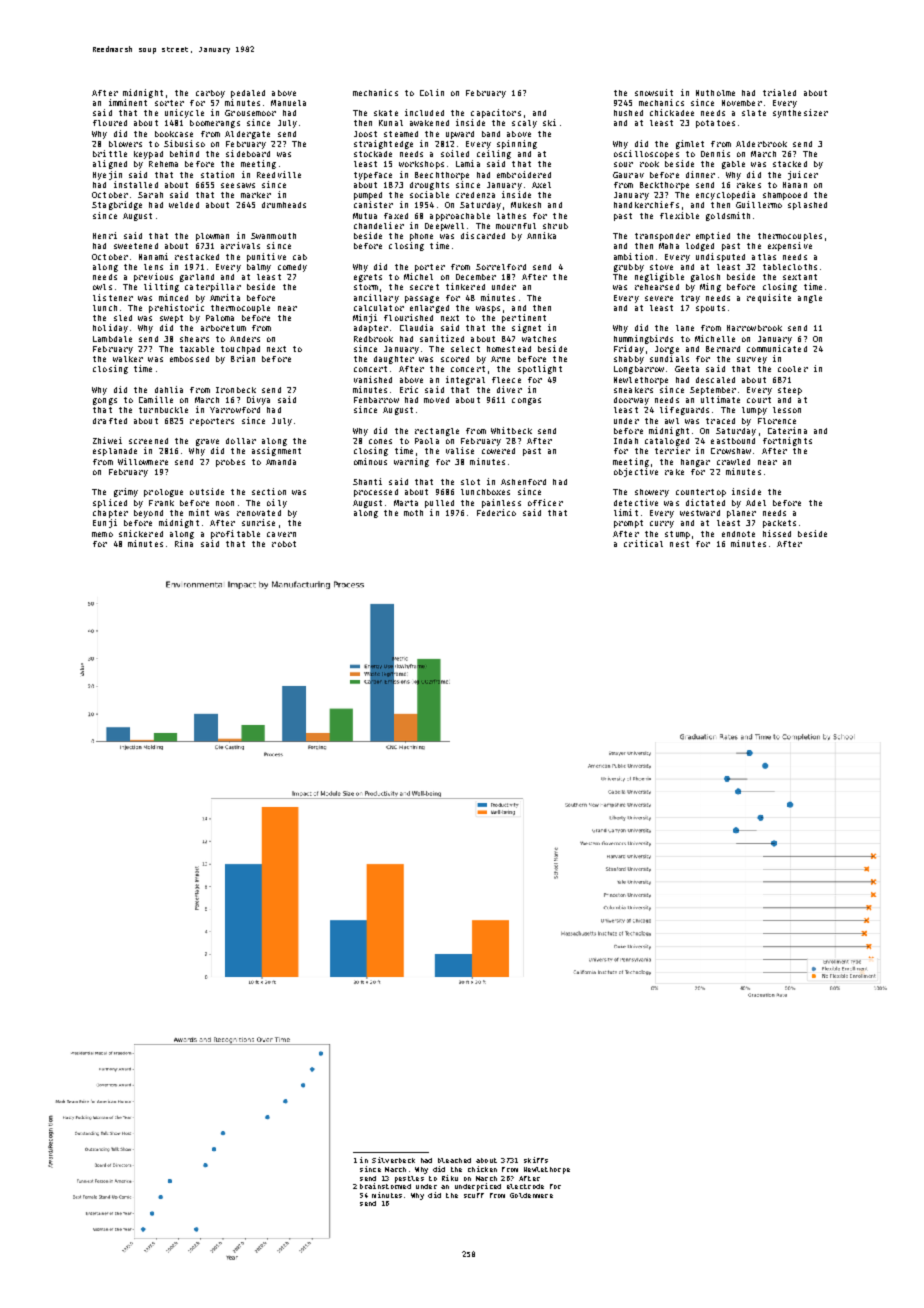  I want to click on Silverbeck, so click(393, 1160).
